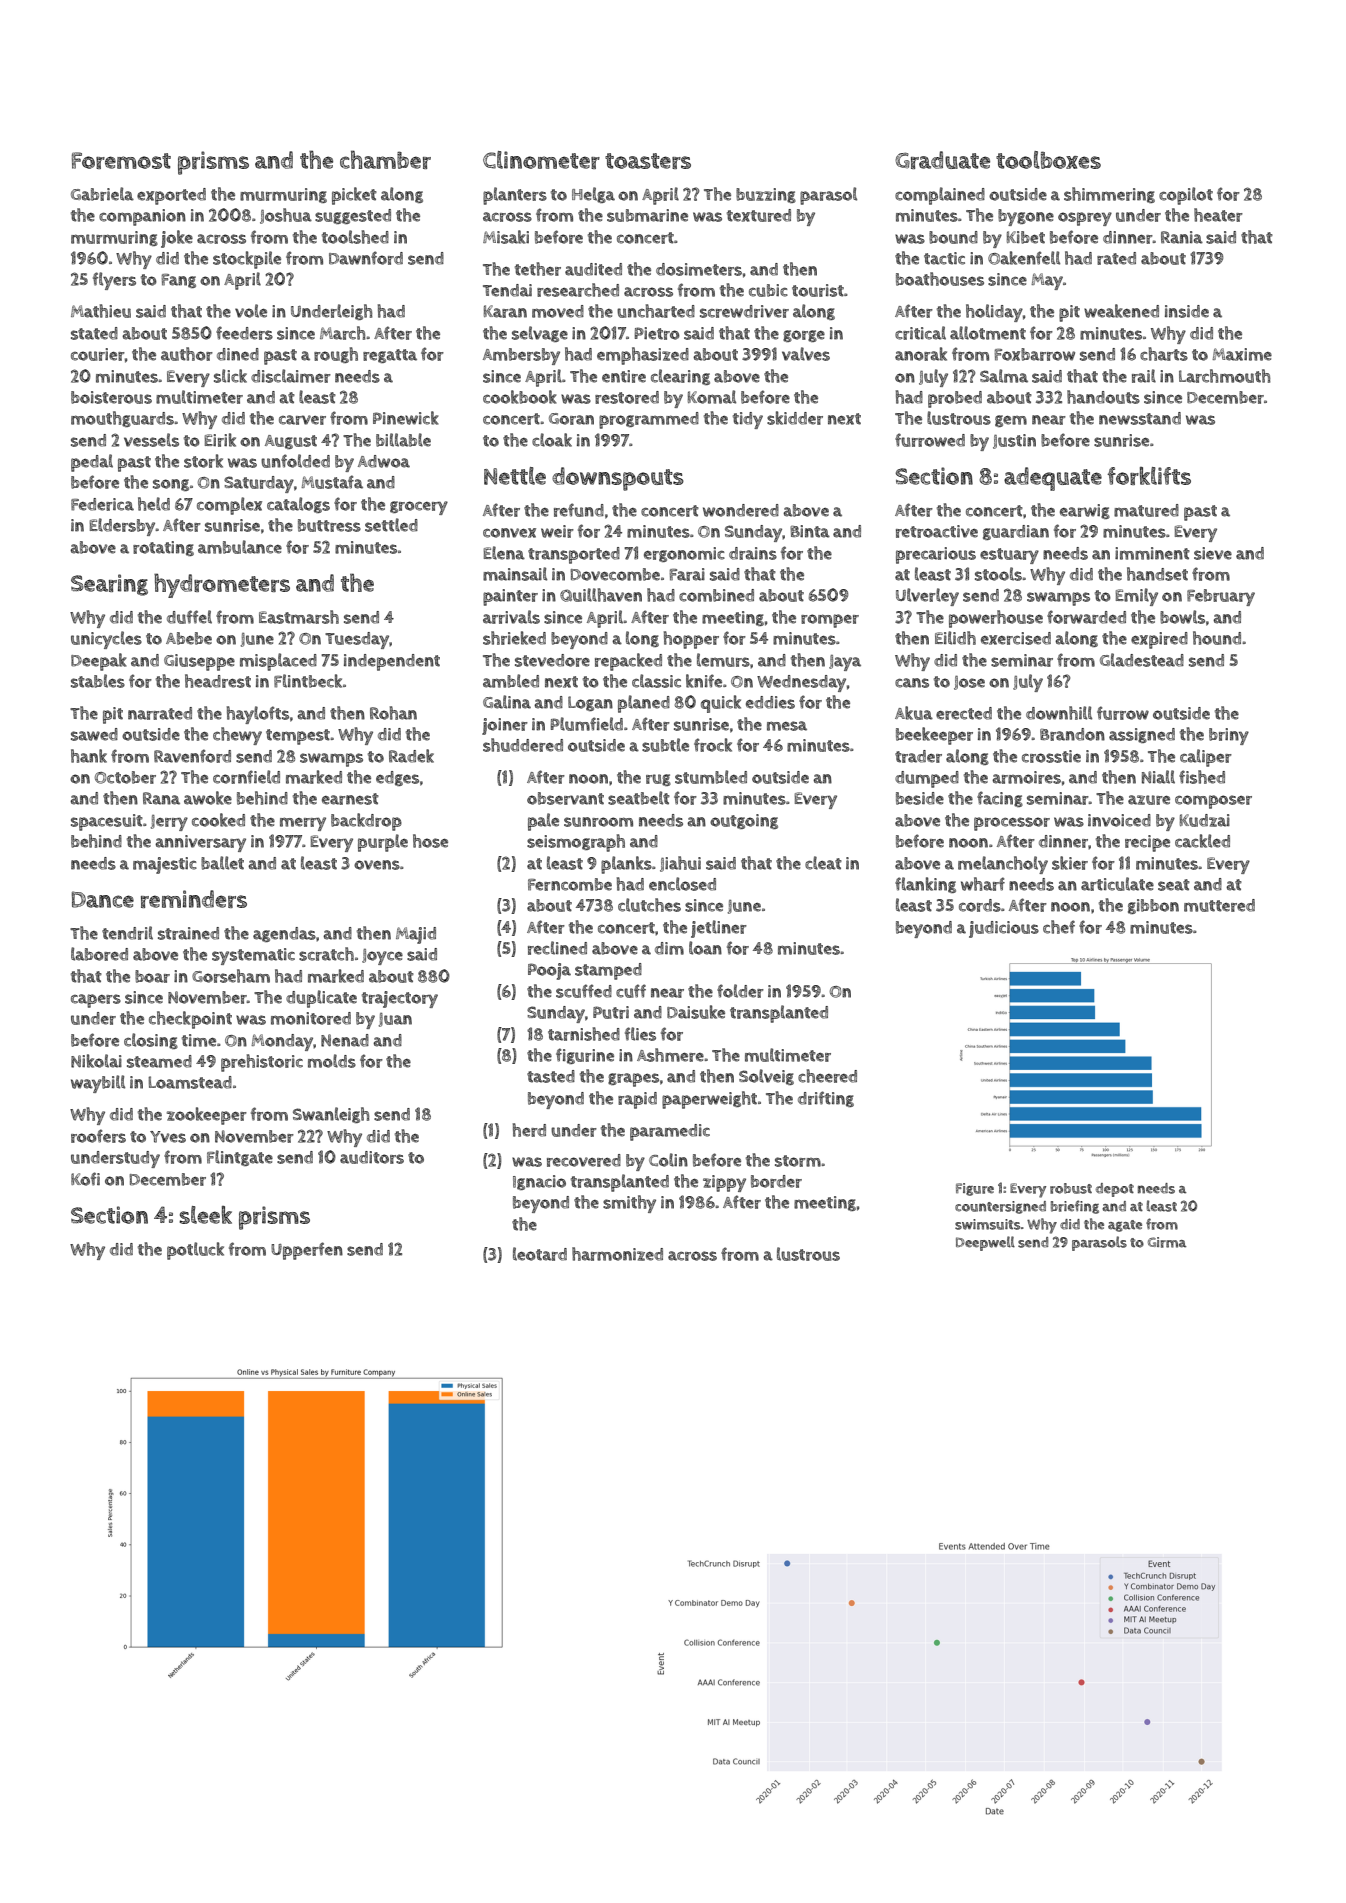  I want to click on heater, so click(1218, 215).
